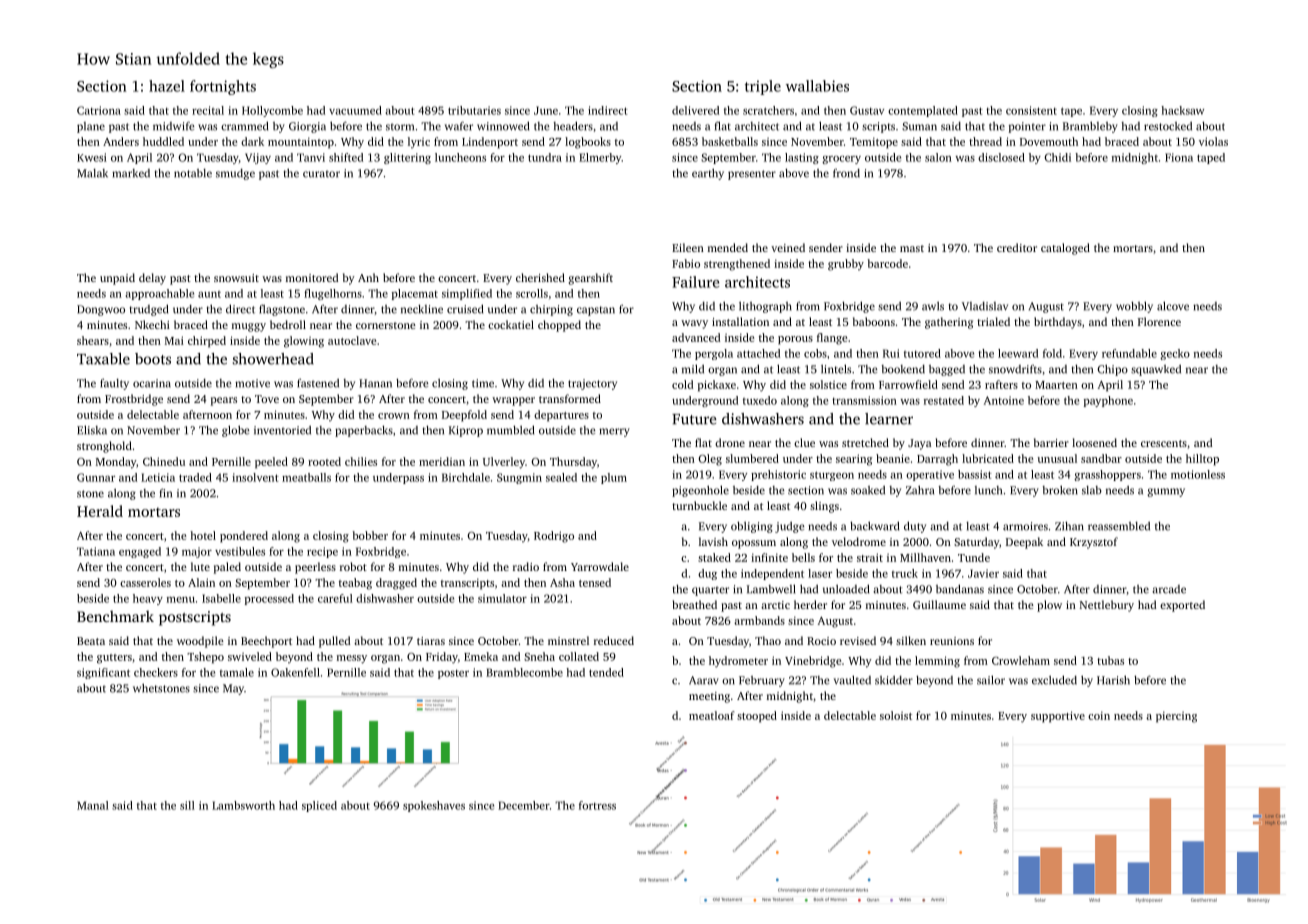 This image has height=924, width=1308. I want to click on winnowed, so click(503, 126).
